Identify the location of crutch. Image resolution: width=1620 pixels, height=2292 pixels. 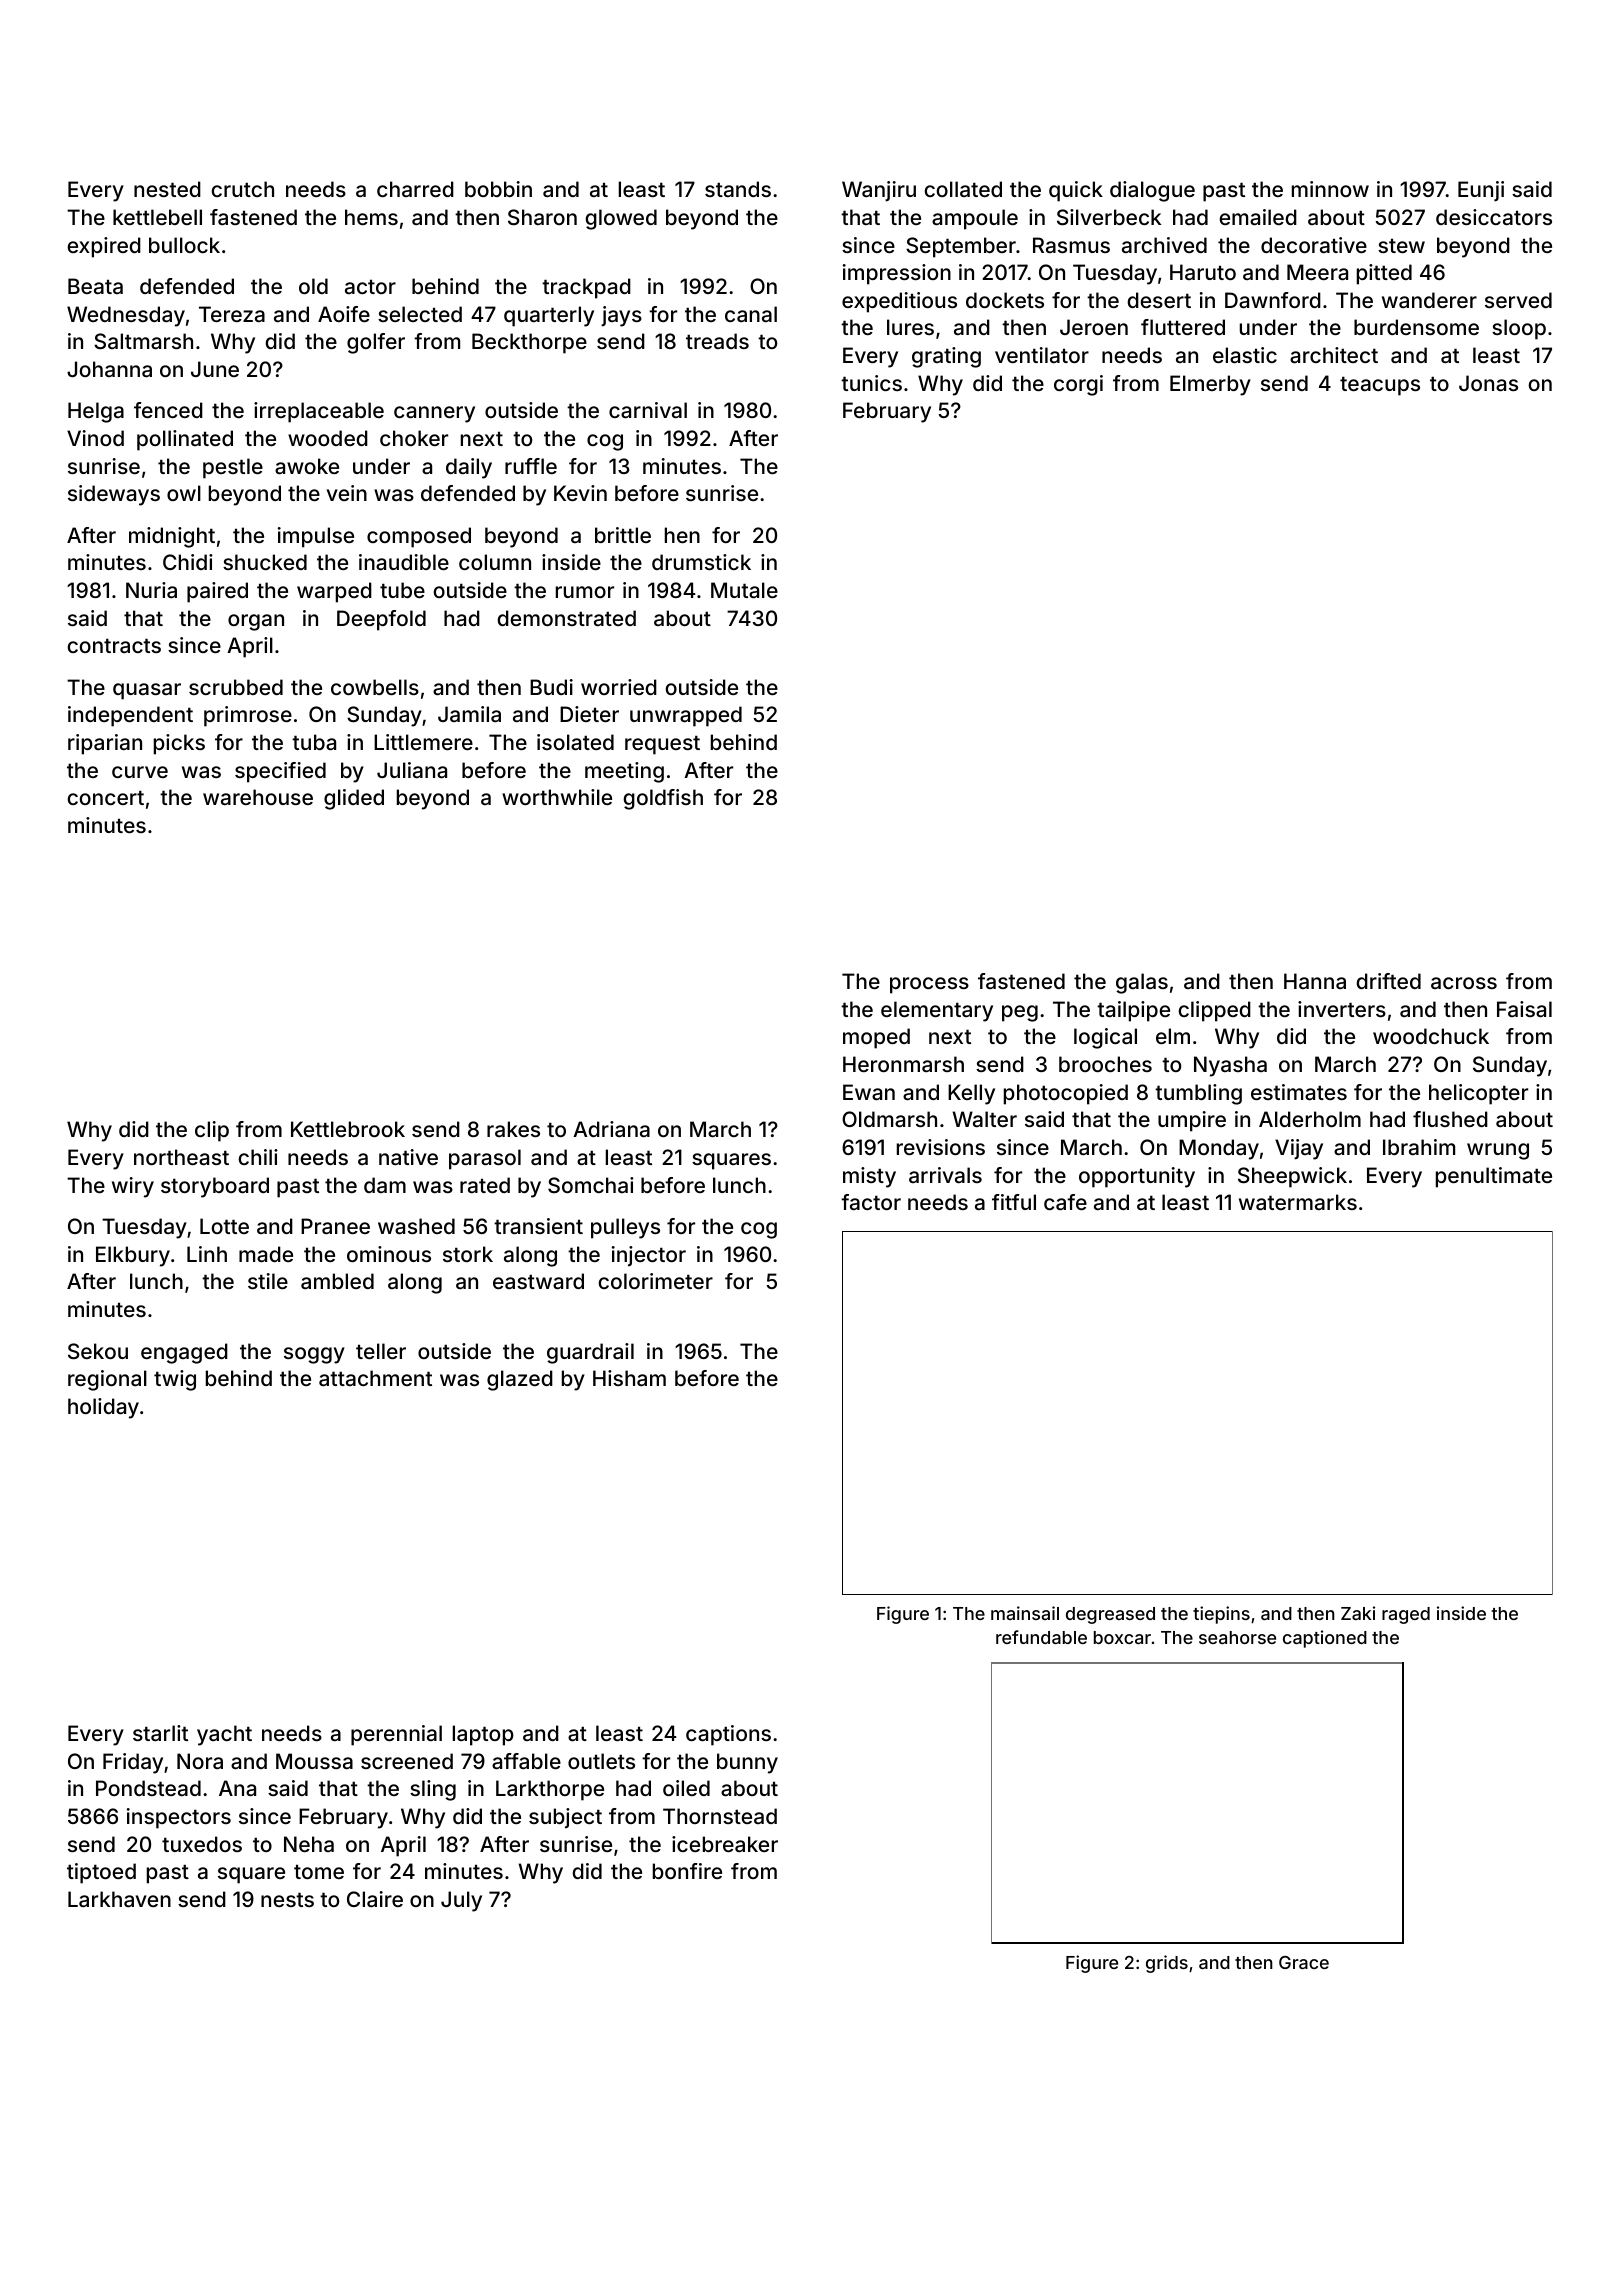
(242, 189).
